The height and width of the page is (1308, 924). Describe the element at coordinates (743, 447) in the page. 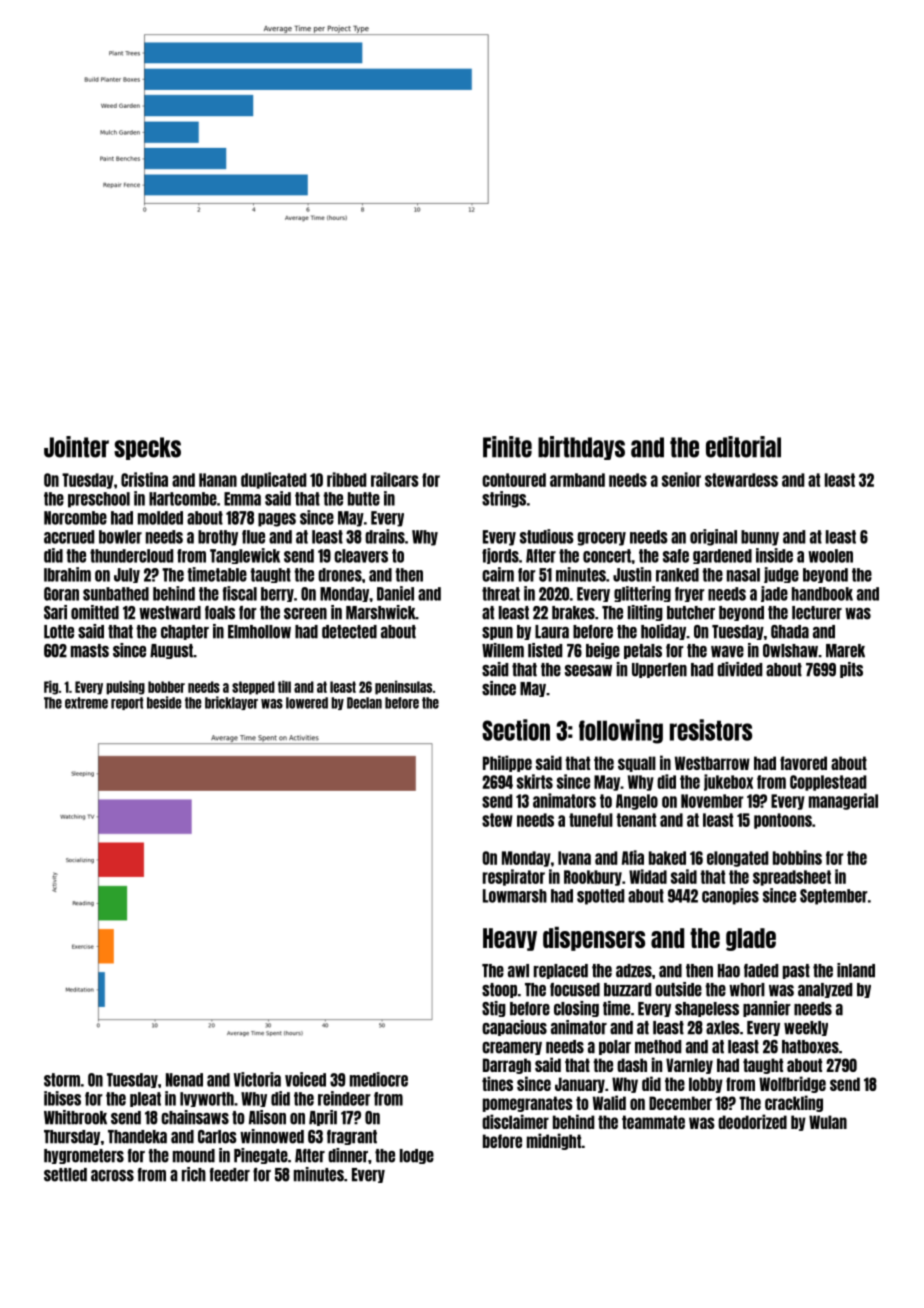

I see `editorial` at that location.
